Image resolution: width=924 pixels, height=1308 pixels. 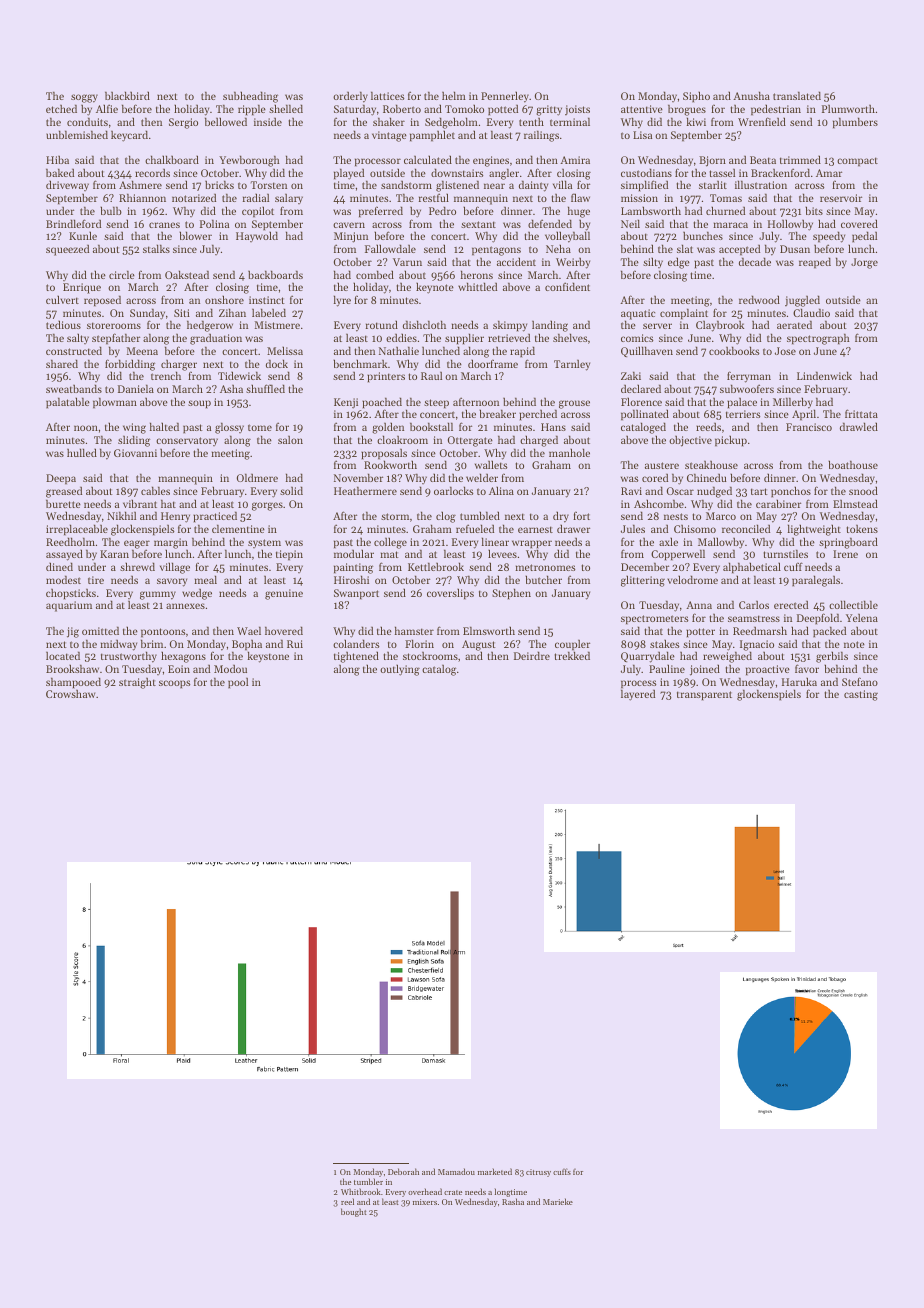 What do you see at coordinates (725, 210) in the screenshot?
I see `churned` at bounding box center [725, 210].
